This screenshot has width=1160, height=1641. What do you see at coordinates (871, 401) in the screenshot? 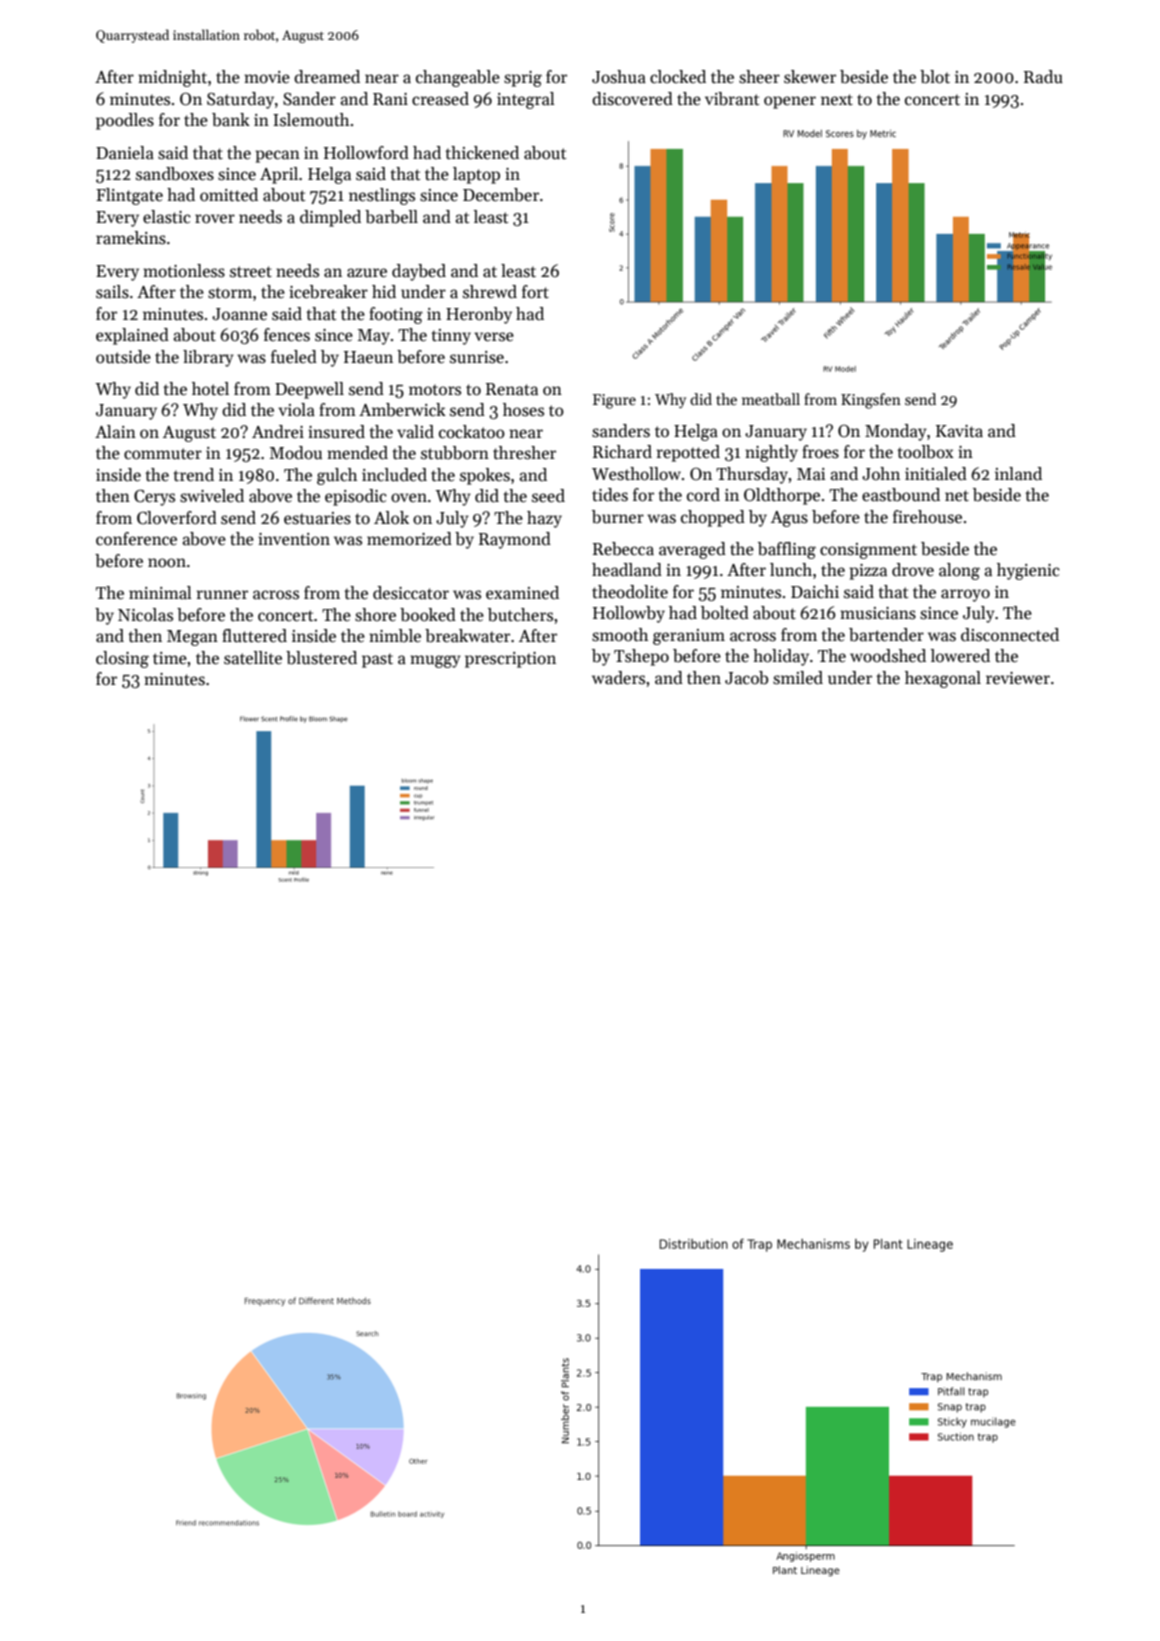
I see `Kingsfen` at bounding box center [871, 401].
